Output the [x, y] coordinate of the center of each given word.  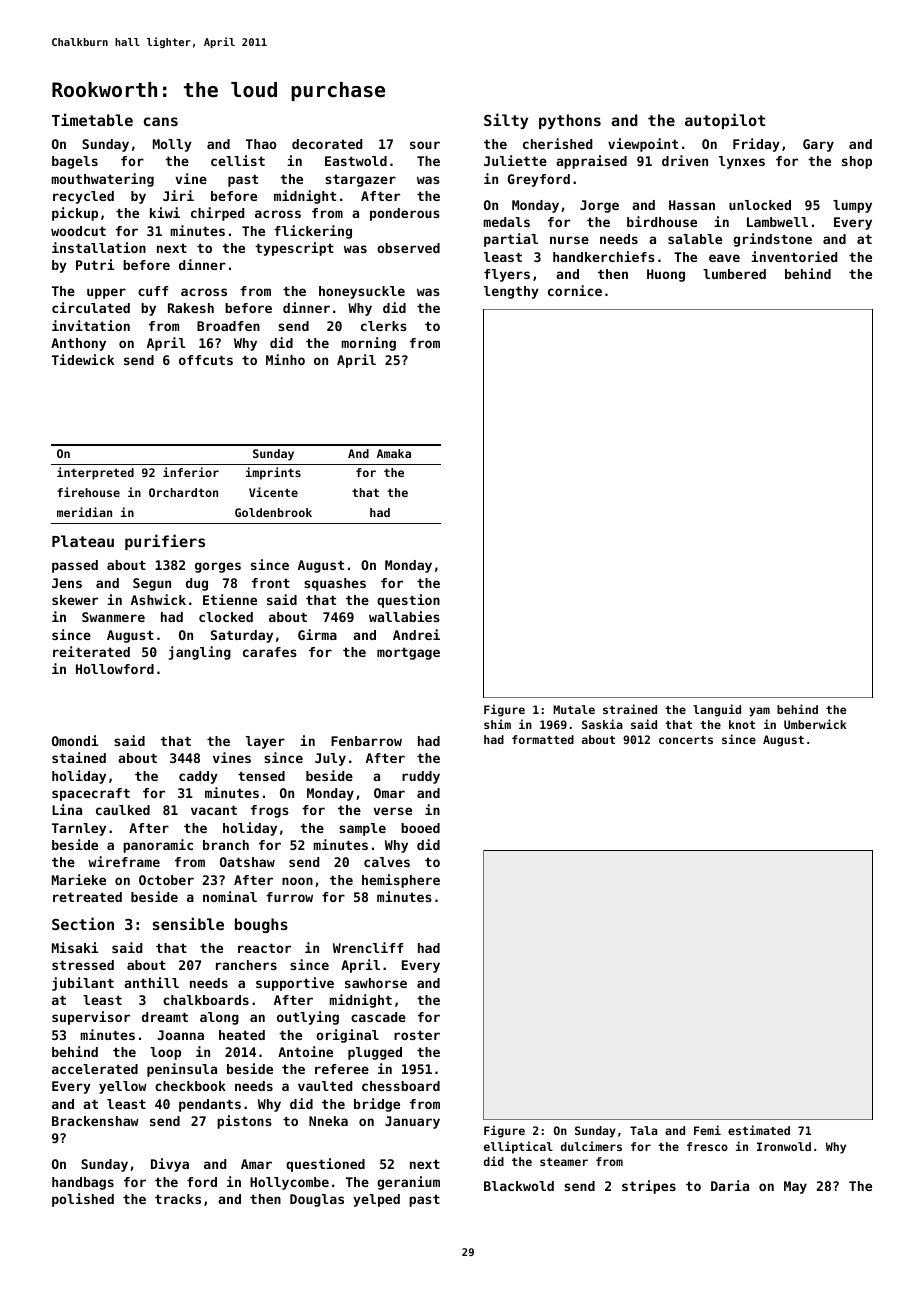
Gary [818, 145]
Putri [95, 264]
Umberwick [815, 724]
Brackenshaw [95, 1121]
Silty [506, 121]
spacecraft [91, 794]
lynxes [742, 162]
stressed [83, 965]
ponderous [405, 214]
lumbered [734, 274]
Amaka [394, 453]
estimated [759, 1130]
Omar [389, 793]
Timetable [92, 119]
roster [417, 1035]
